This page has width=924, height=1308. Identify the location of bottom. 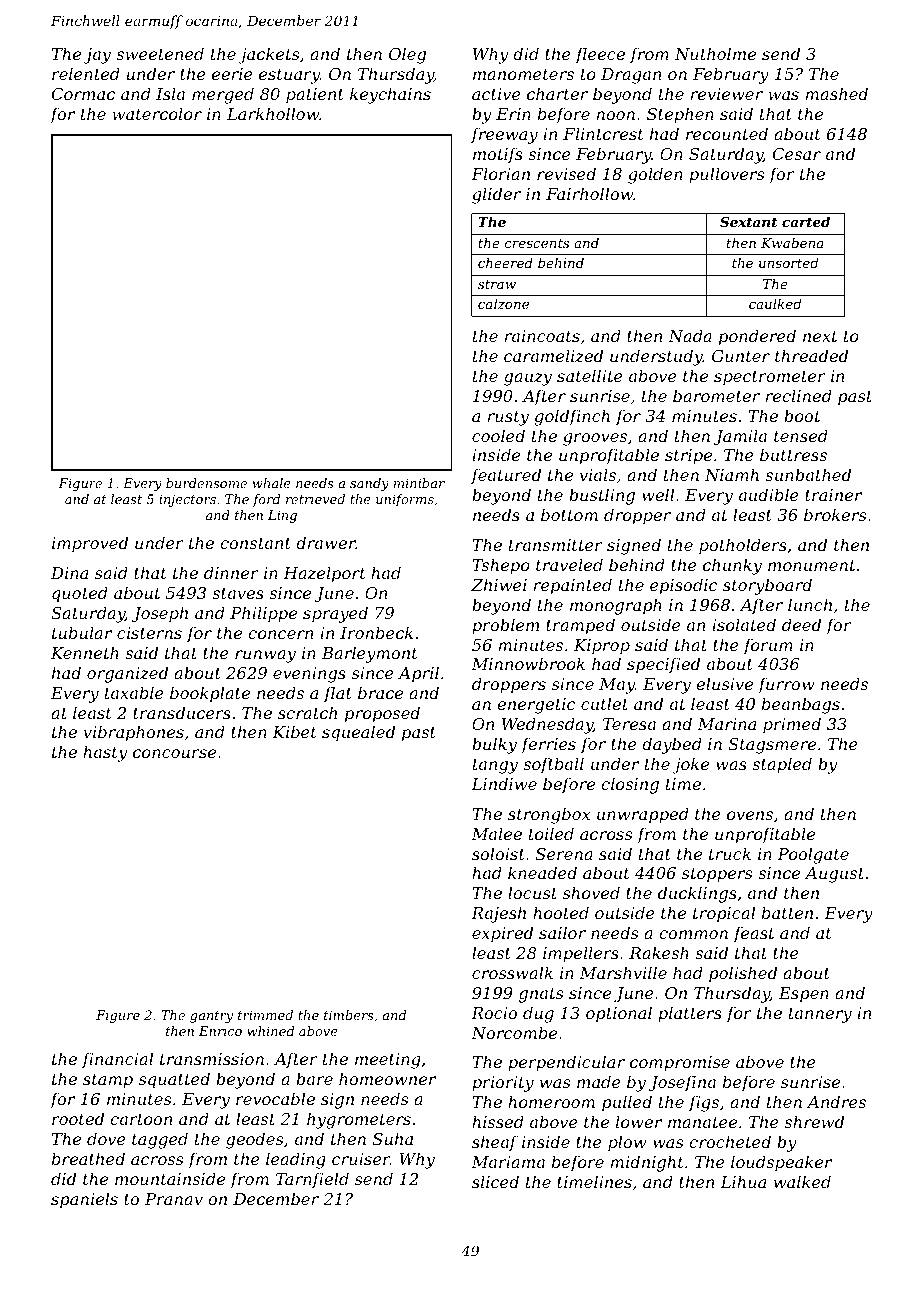
(569, 514).
